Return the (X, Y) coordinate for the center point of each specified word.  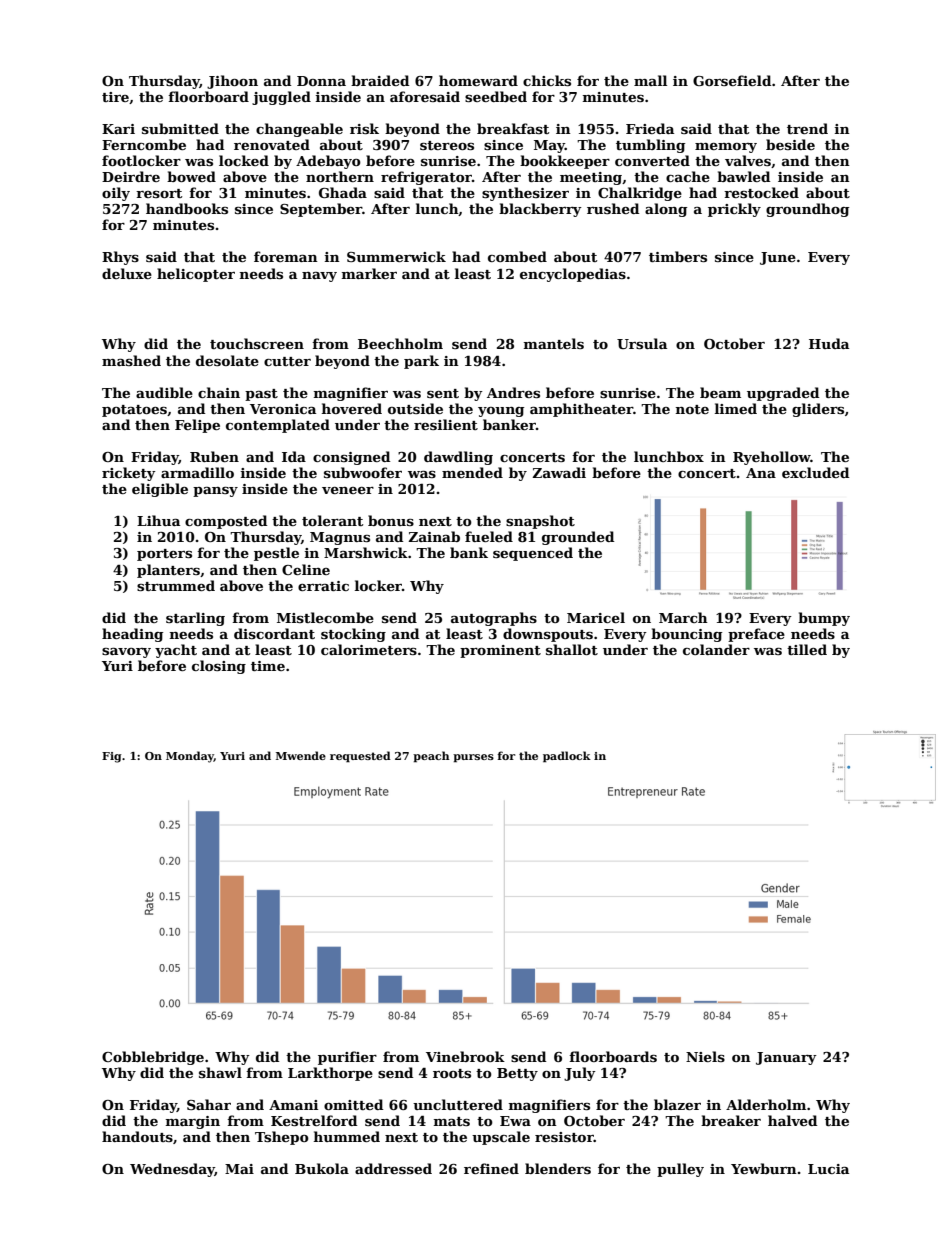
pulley (680, 1170)
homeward (478, 80)
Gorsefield (732, 80)
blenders (558, 1168)
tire (115, 97)
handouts (137, 1136)
